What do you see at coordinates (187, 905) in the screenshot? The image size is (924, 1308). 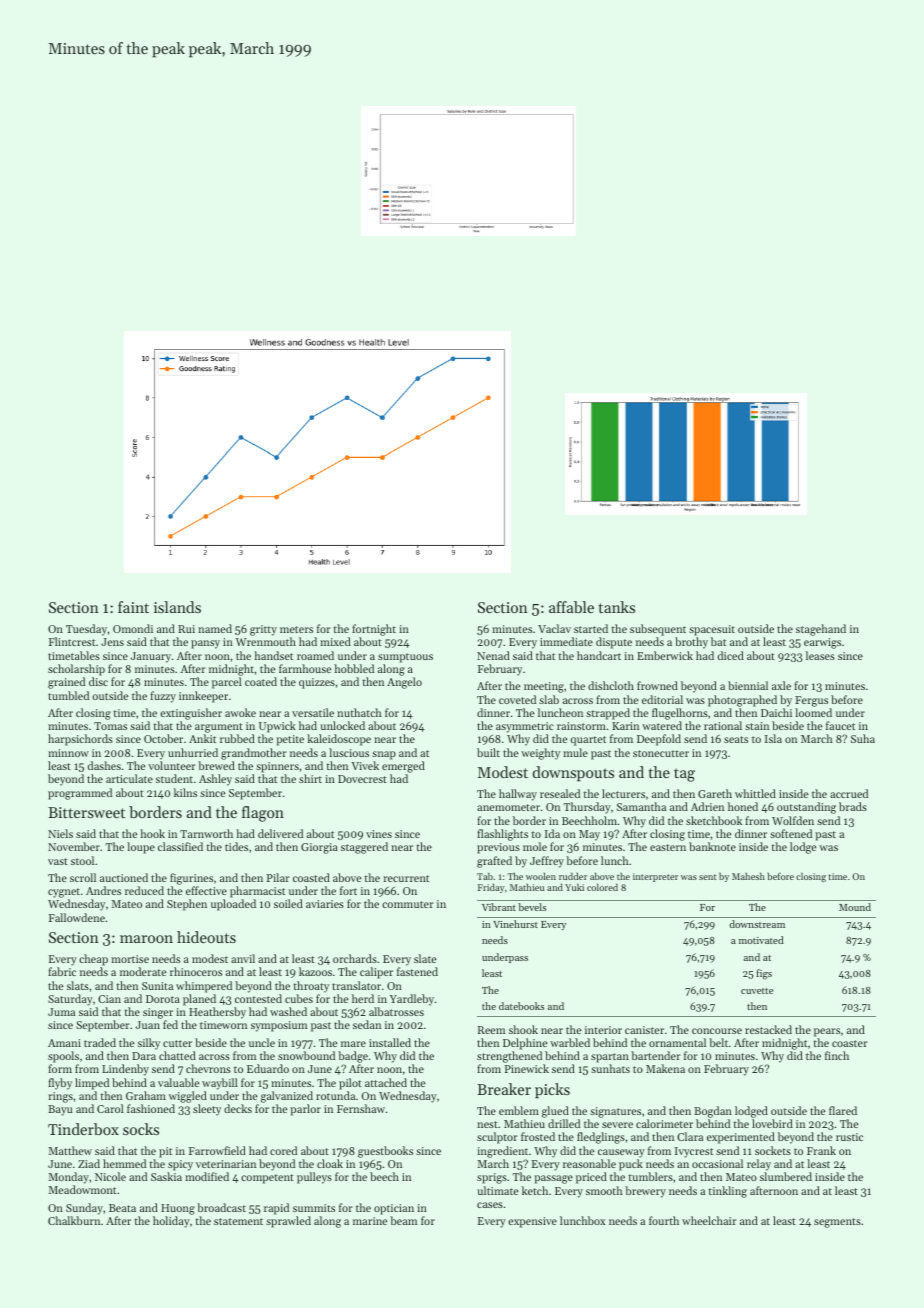 I see `Stephen` at bounding box center [187, 905].
